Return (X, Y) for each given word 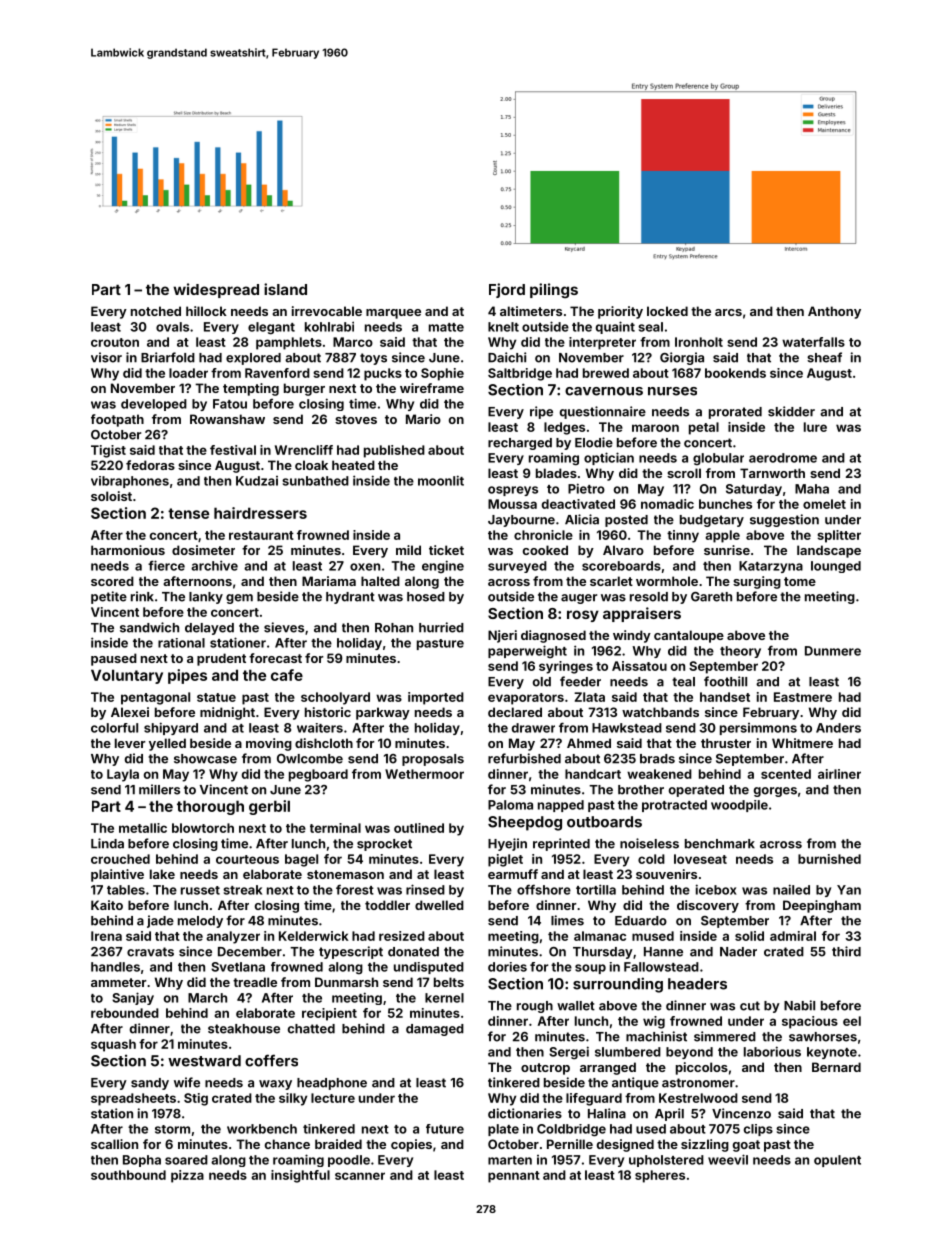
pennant (514, 1177)
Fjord (507, 290)
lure (815, 427)
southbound (128, 1175)
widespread (216, 290)
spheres (660, 1176)
